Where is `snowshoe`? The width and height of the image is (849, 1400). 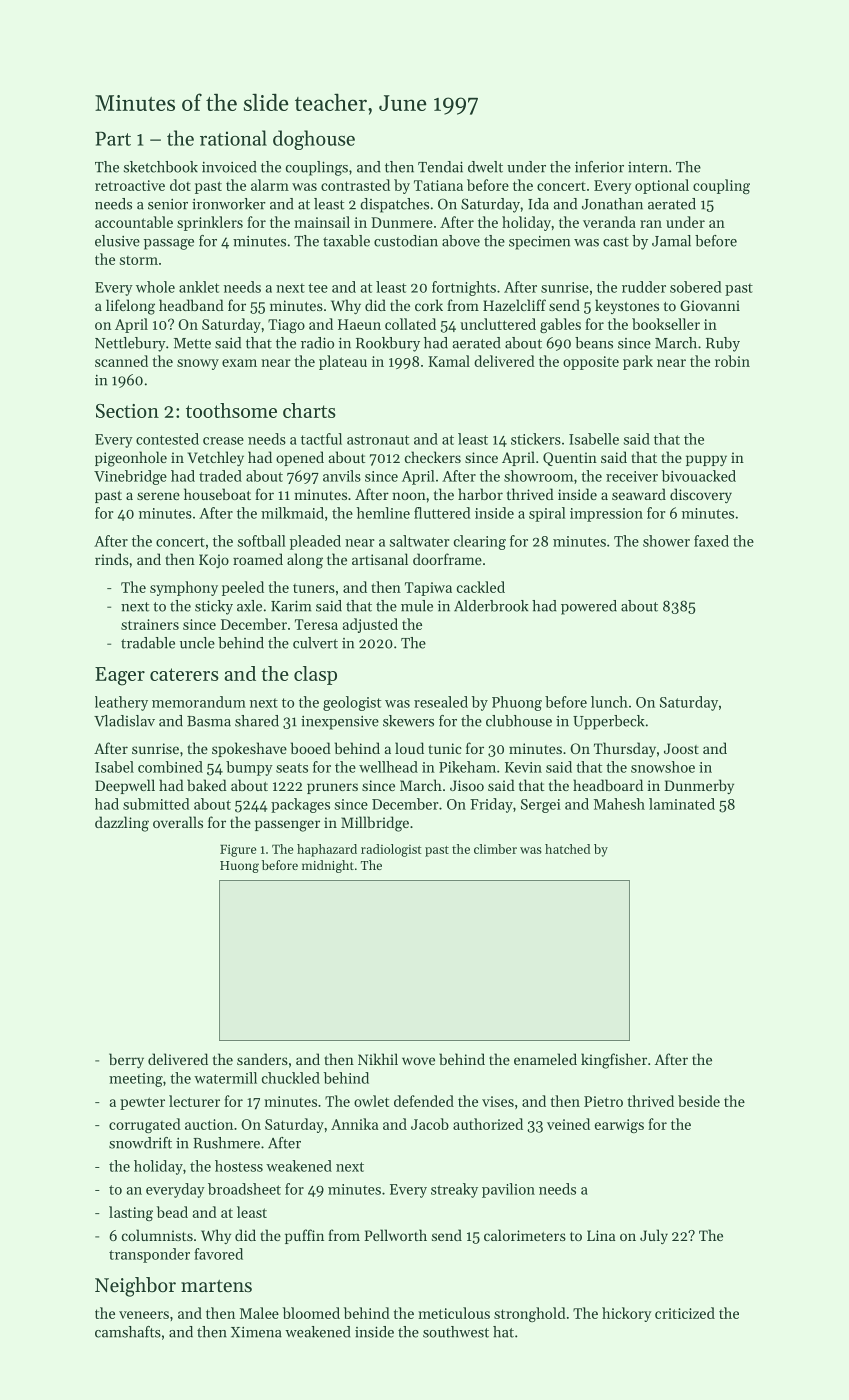
snowshoe is located at coordinates (663, 767).
